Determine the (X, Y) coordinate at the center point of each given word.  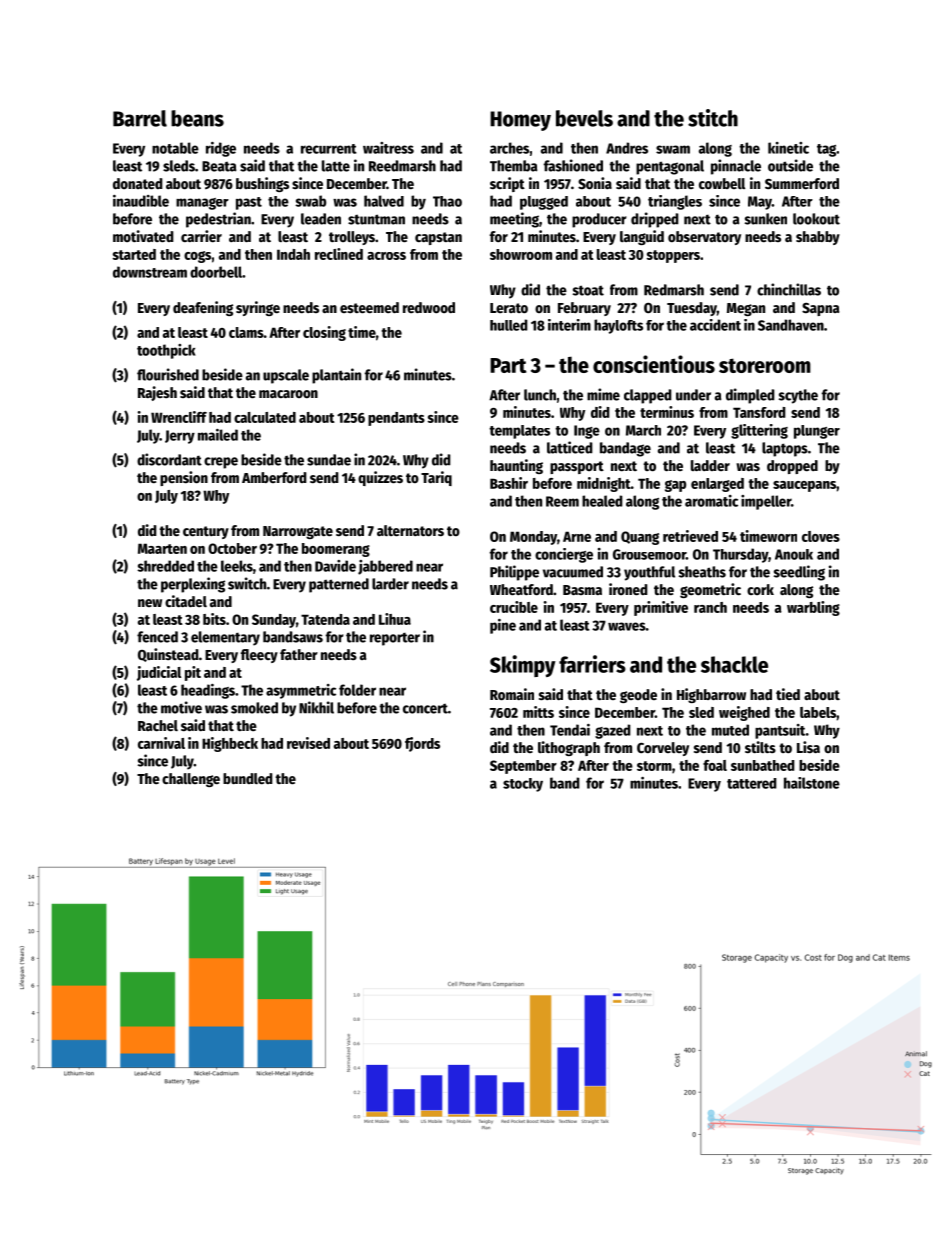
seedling (799, 573)
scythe (798, 396)
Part (508, 365)
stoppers (673, 256)
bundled (248, 778)
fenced (157, 637)
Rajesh (157, 393)
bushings (262, 184)
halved (384, 201)
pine (503, 626)
